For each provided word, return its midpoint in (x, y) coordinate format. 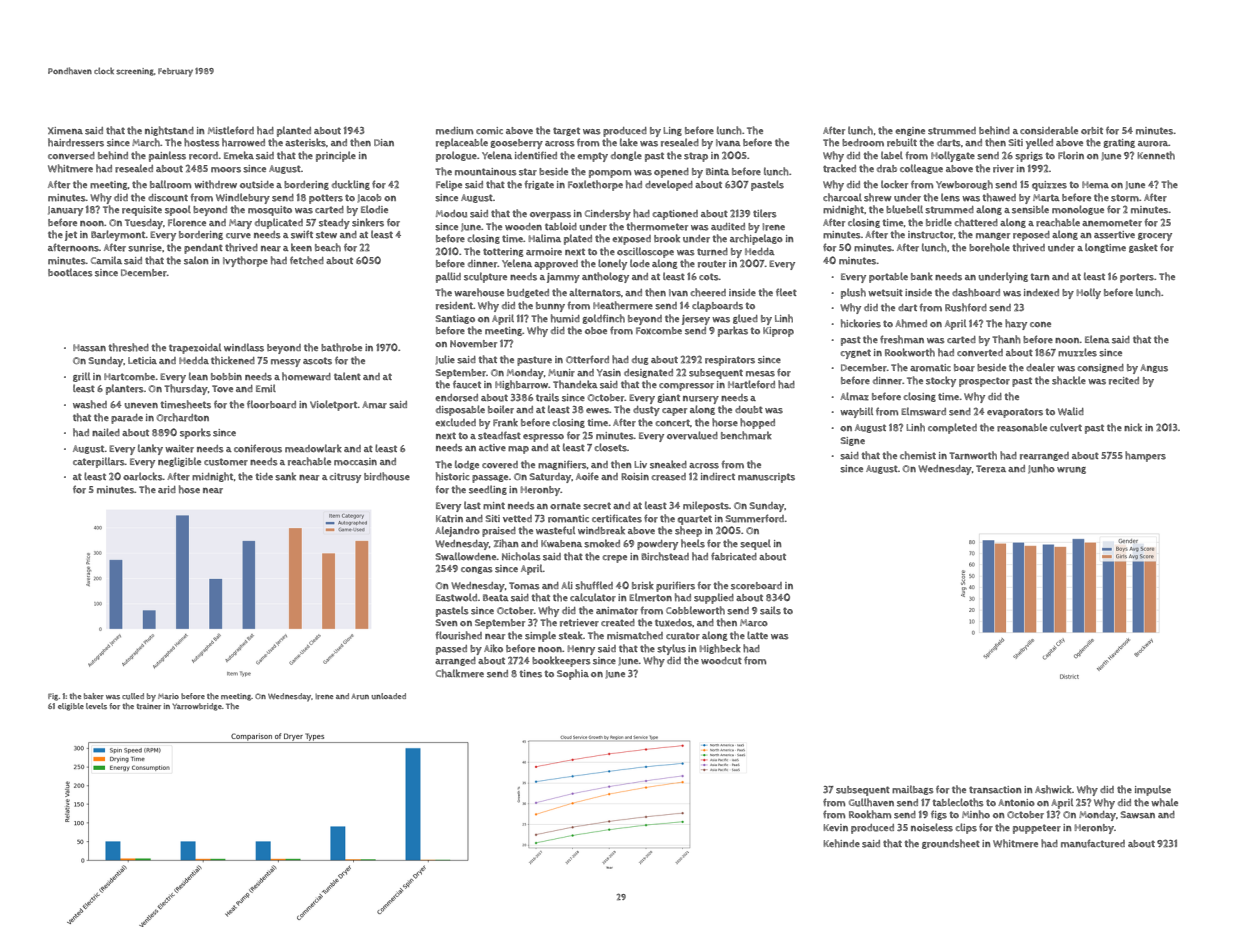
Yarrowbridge (197, 707)
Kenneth (1156, 155)
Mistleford (231, 130)
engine (910, 131)
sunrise (145, 248)
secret (597, 506)
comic (489, 130)
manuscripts (766, 478)
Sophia (573, 674)
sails (770, 610)
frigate (539, 185)
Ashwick (1053, 789)
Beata (496, 597)
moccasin (355, 462)
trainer (149, 706)
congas (477, 570)
